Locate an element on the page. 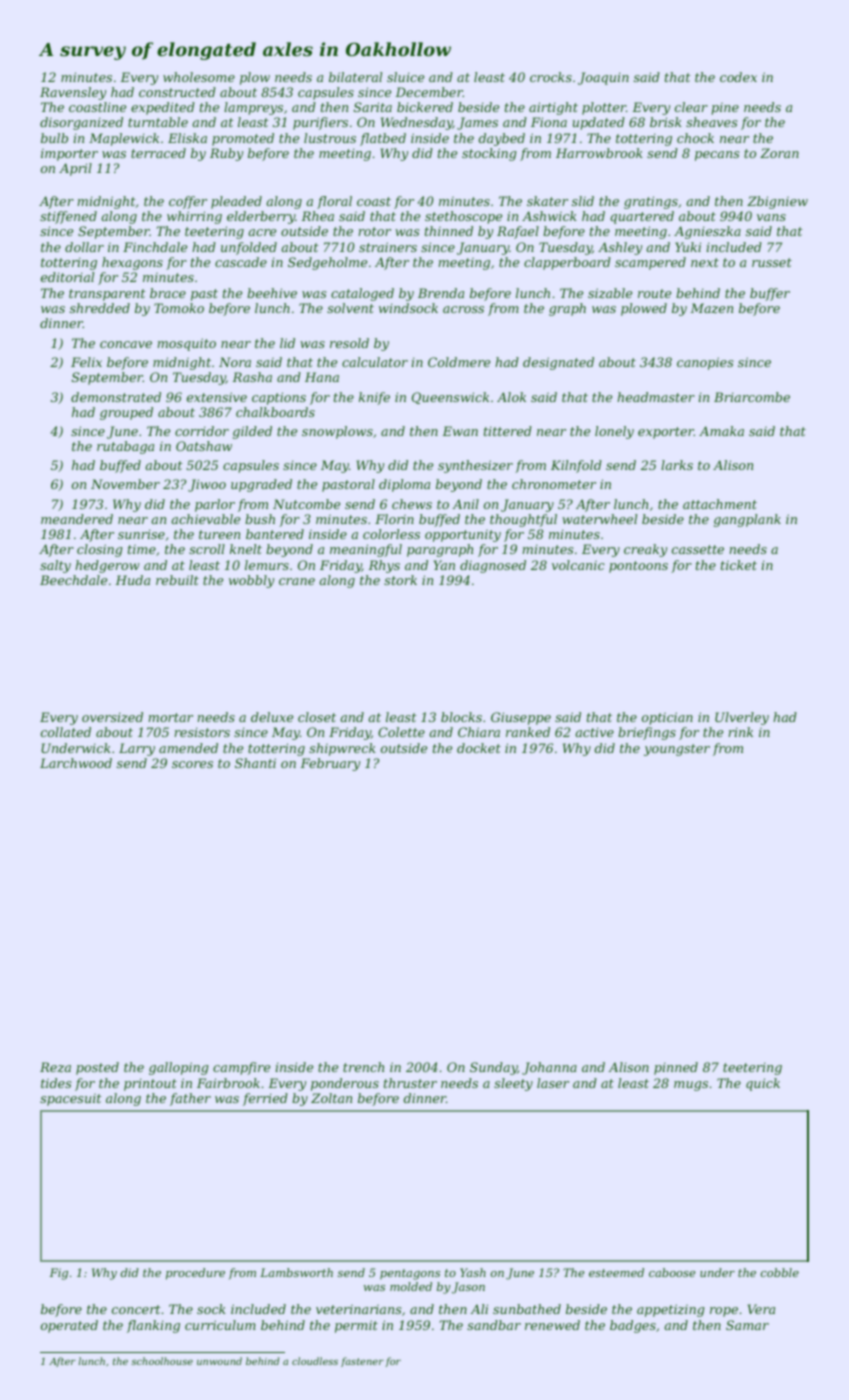 This image has height=1400, width=849. esteemed is located at coordinates (616, 1272).
